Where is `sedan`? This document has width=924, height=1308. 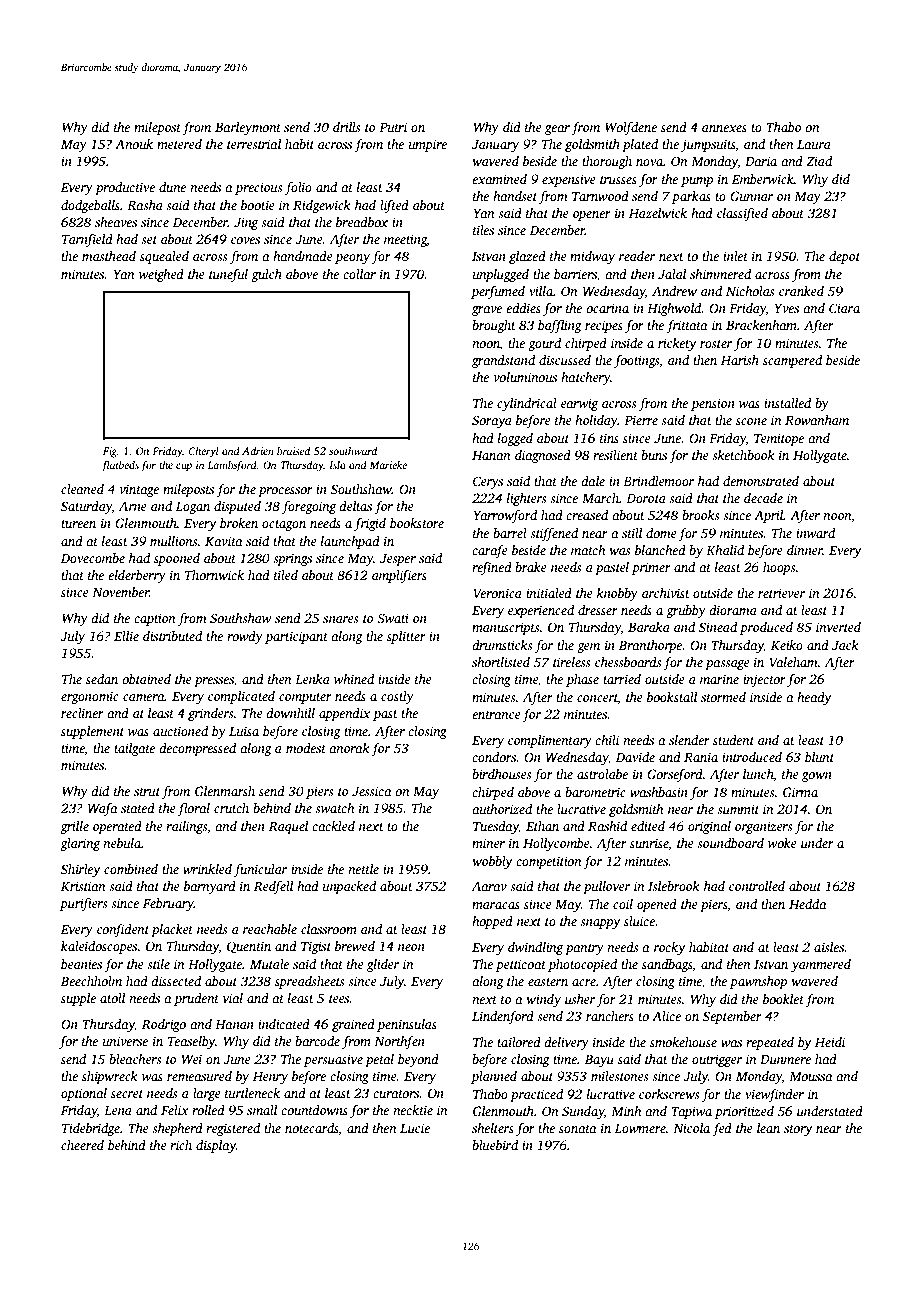 sedan is located at coordinates (102, 679).
